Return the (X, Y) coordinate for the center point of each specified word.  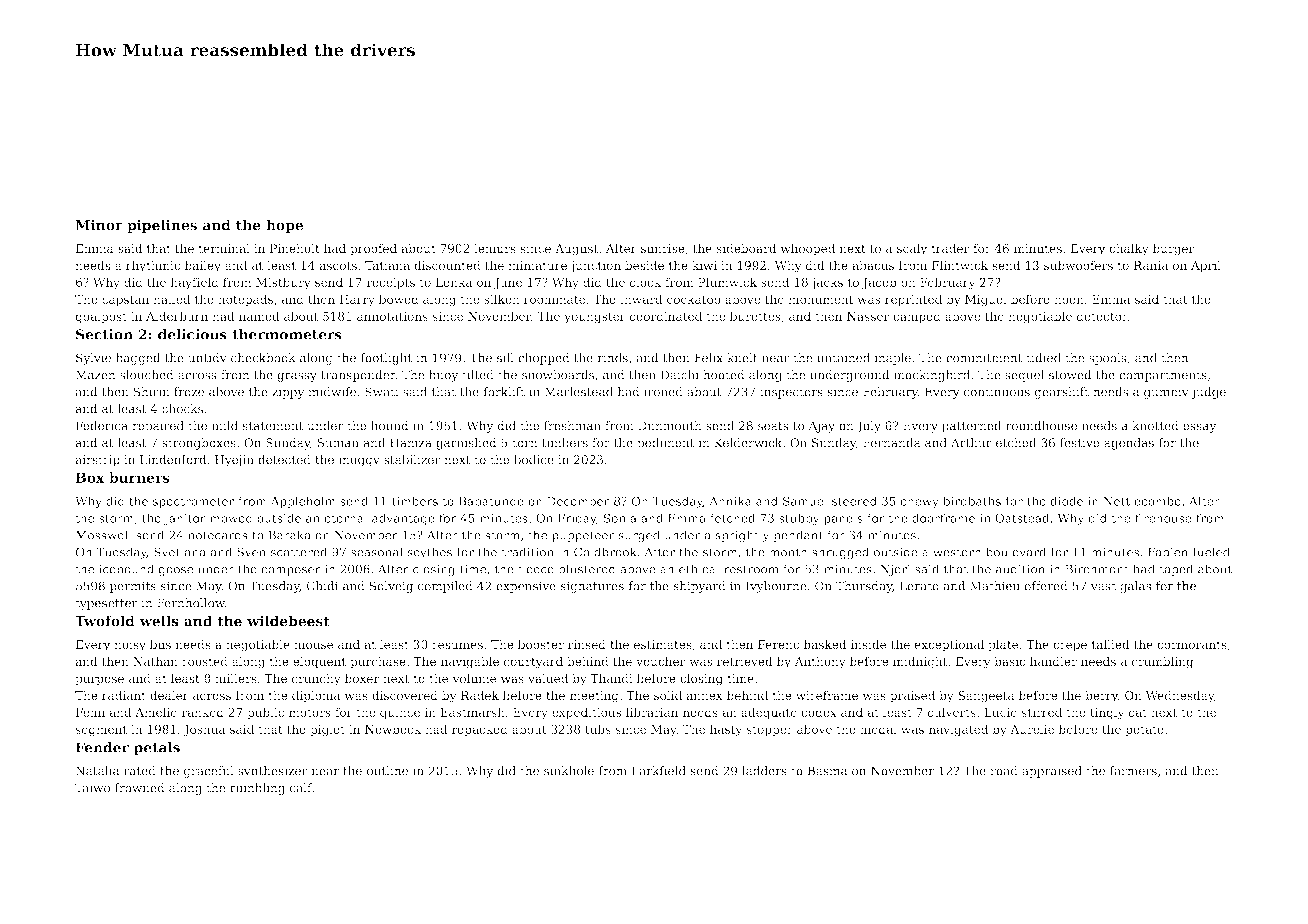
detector (1102, 316)
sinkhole (569, 771)
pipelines (162, 226)
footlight (386, 359)
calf (301, 788)
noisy (130, 646)
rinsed (587, 644)
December (578, 501)
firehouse (1163, 518)
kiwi (704, 265)
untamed (843, 358)
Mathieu (995, 586)
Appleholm (303, 502)
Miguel (986, 300)
